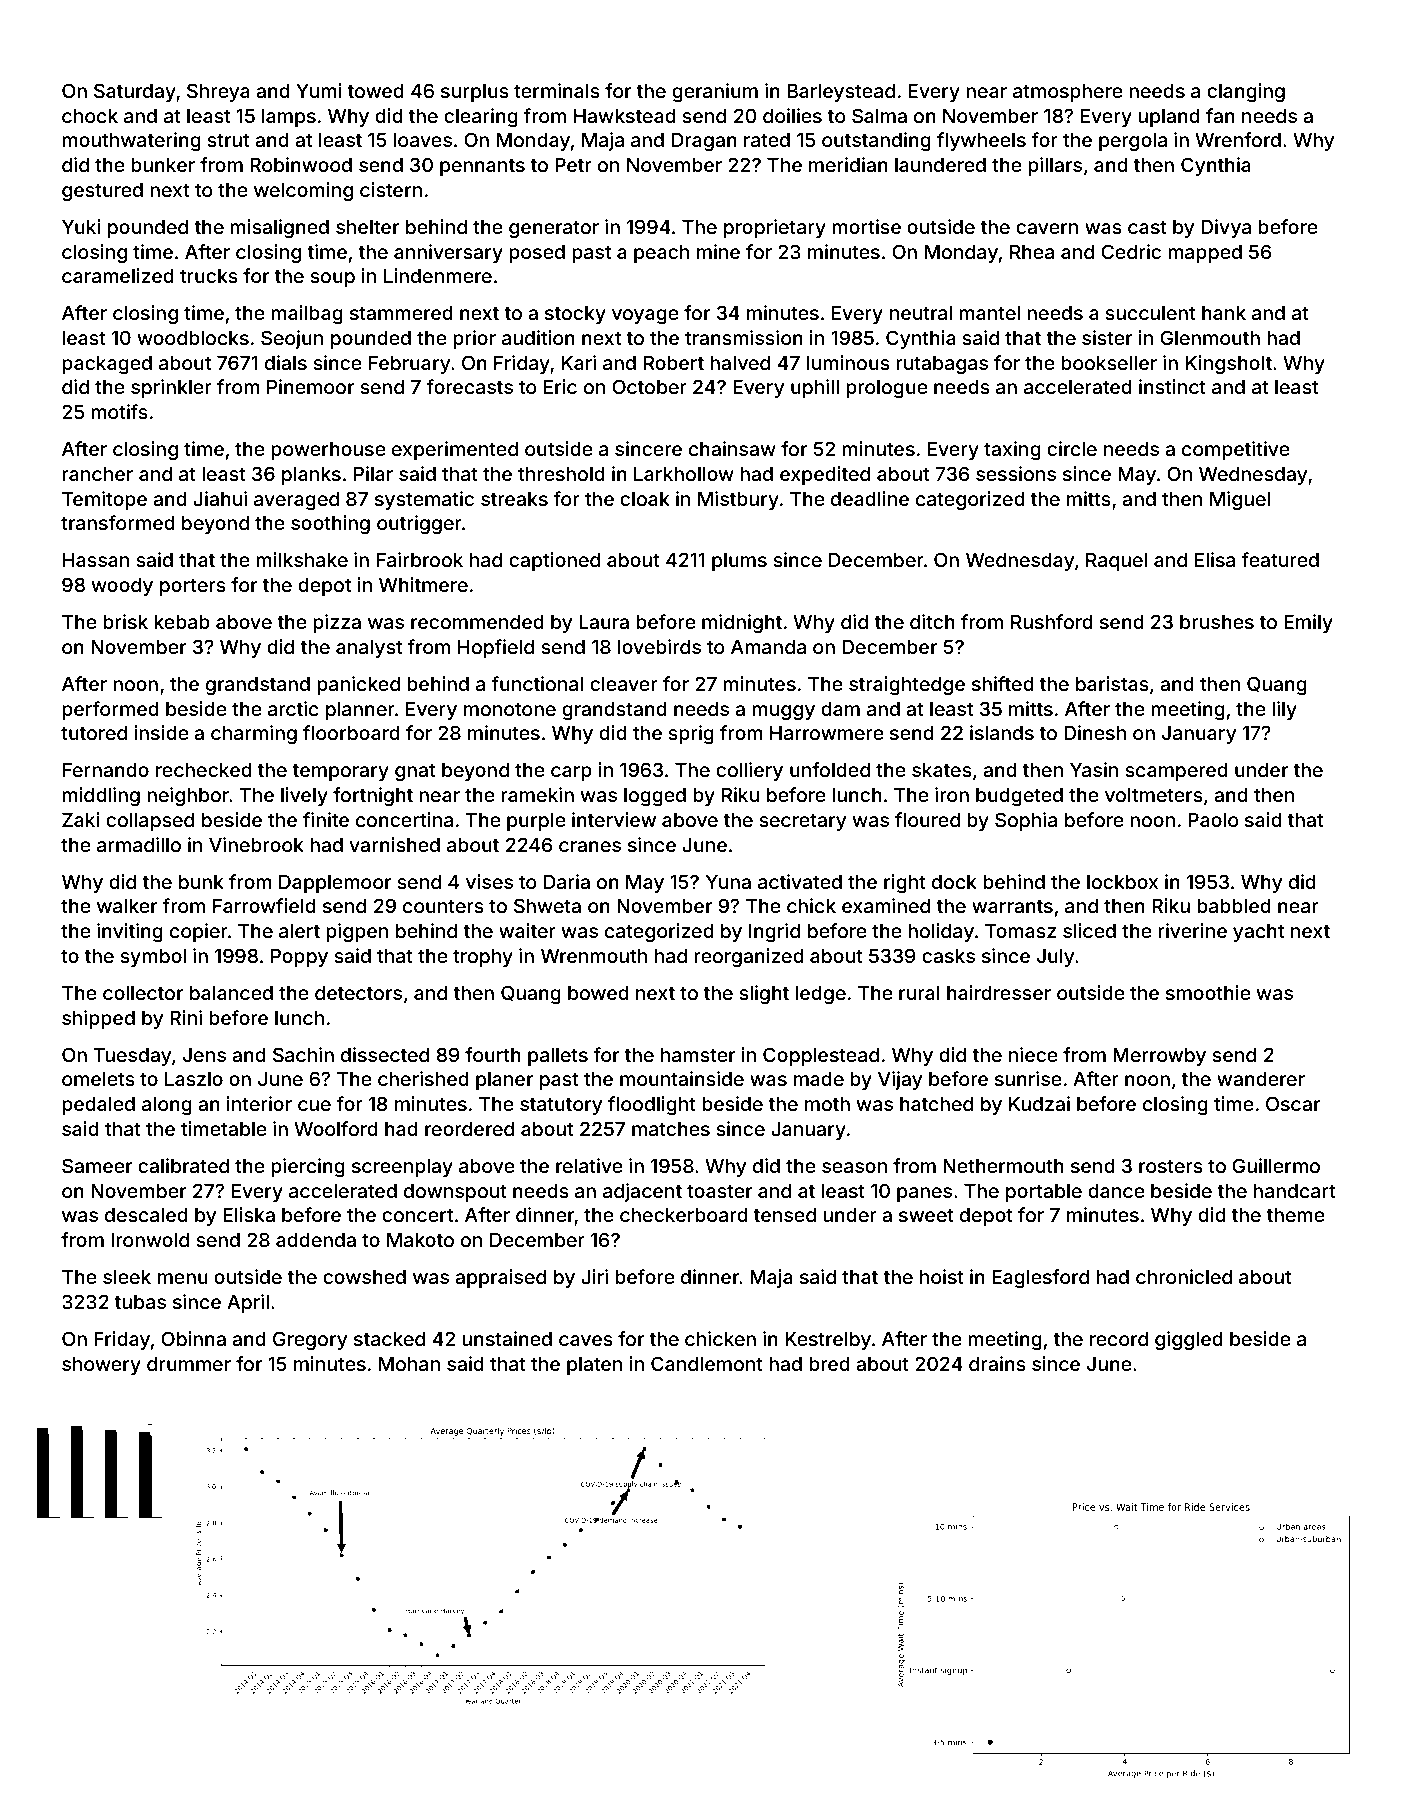  Describe the element at coordinates (707, 1363) in the document. I see `Candlemont` at that location.
